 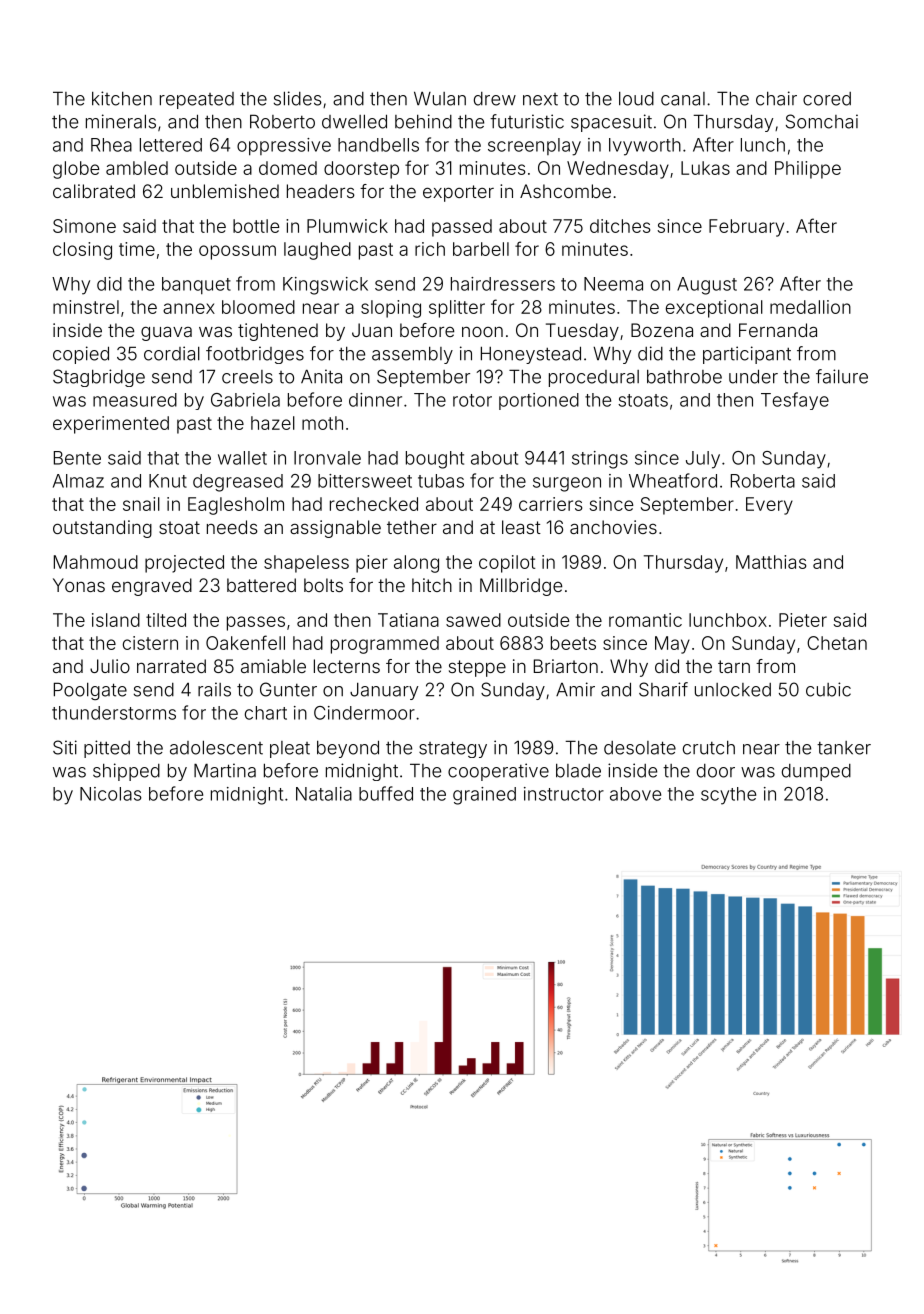 I want to click on ditches, so click(x=620, y=226).
